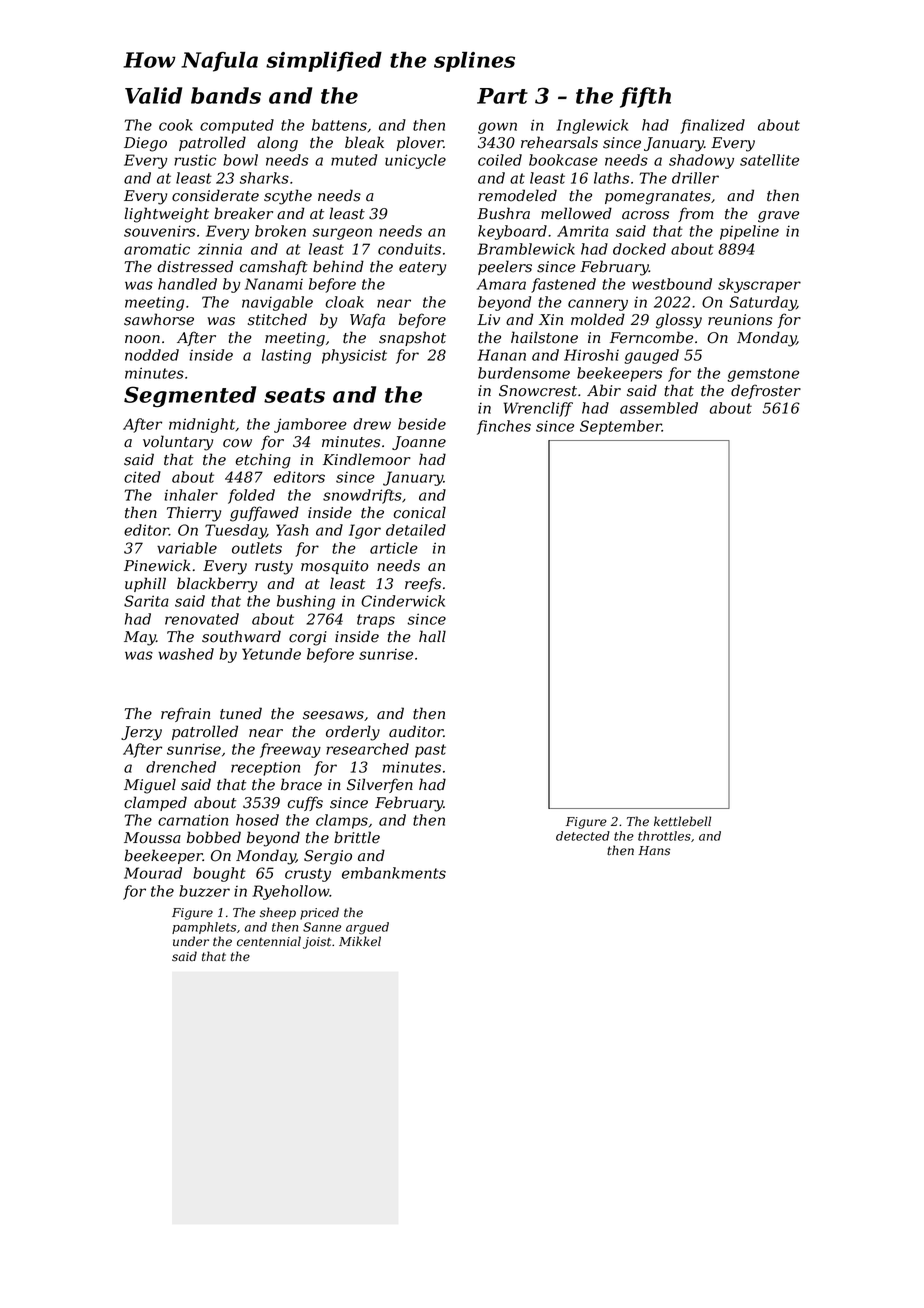  I want to click on bushing, so click(306, 602).
